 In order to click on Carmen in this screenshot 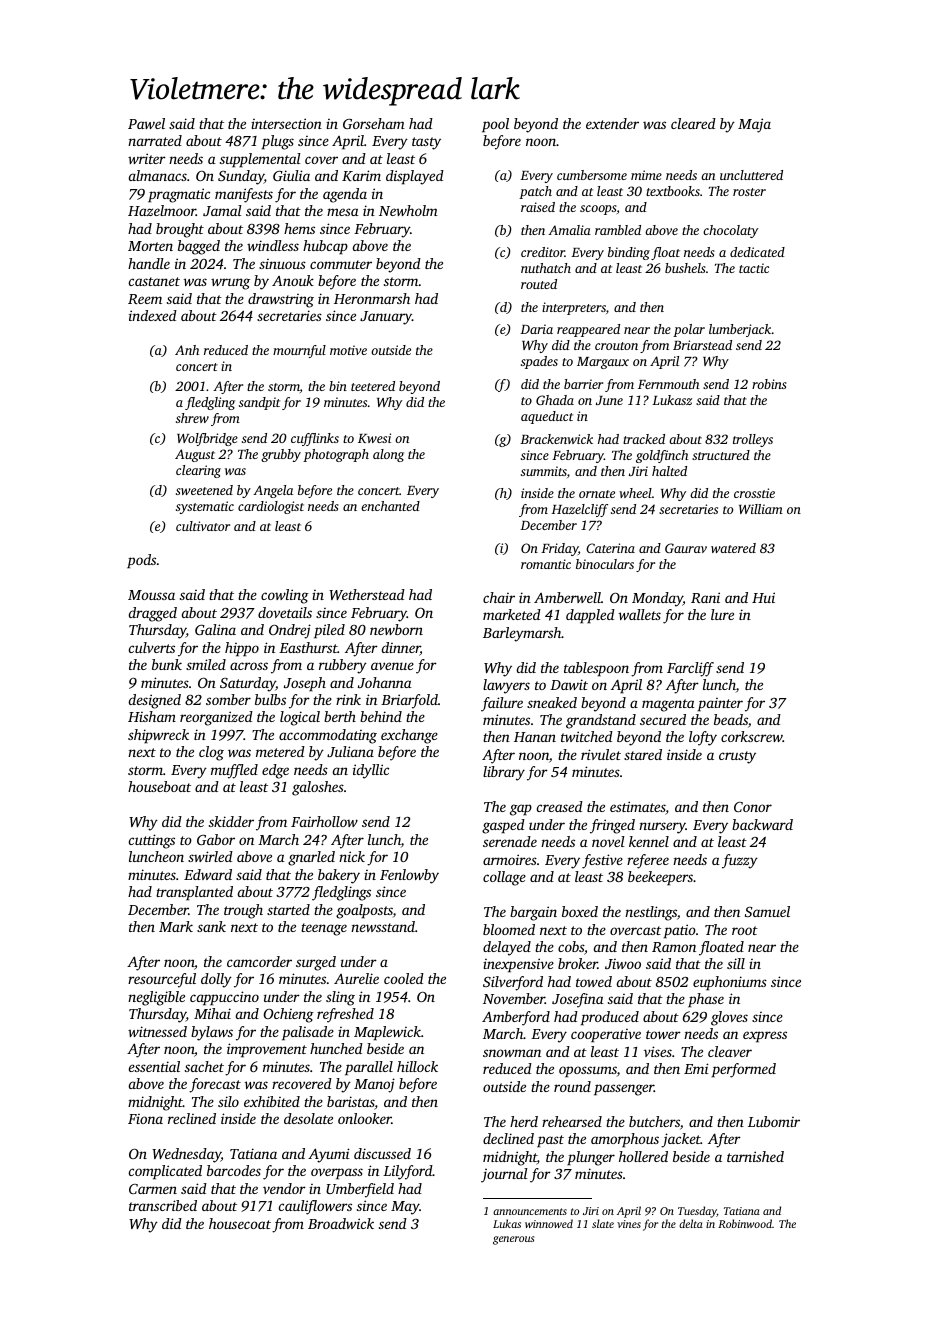, I will do `click(153, 1189)`.
